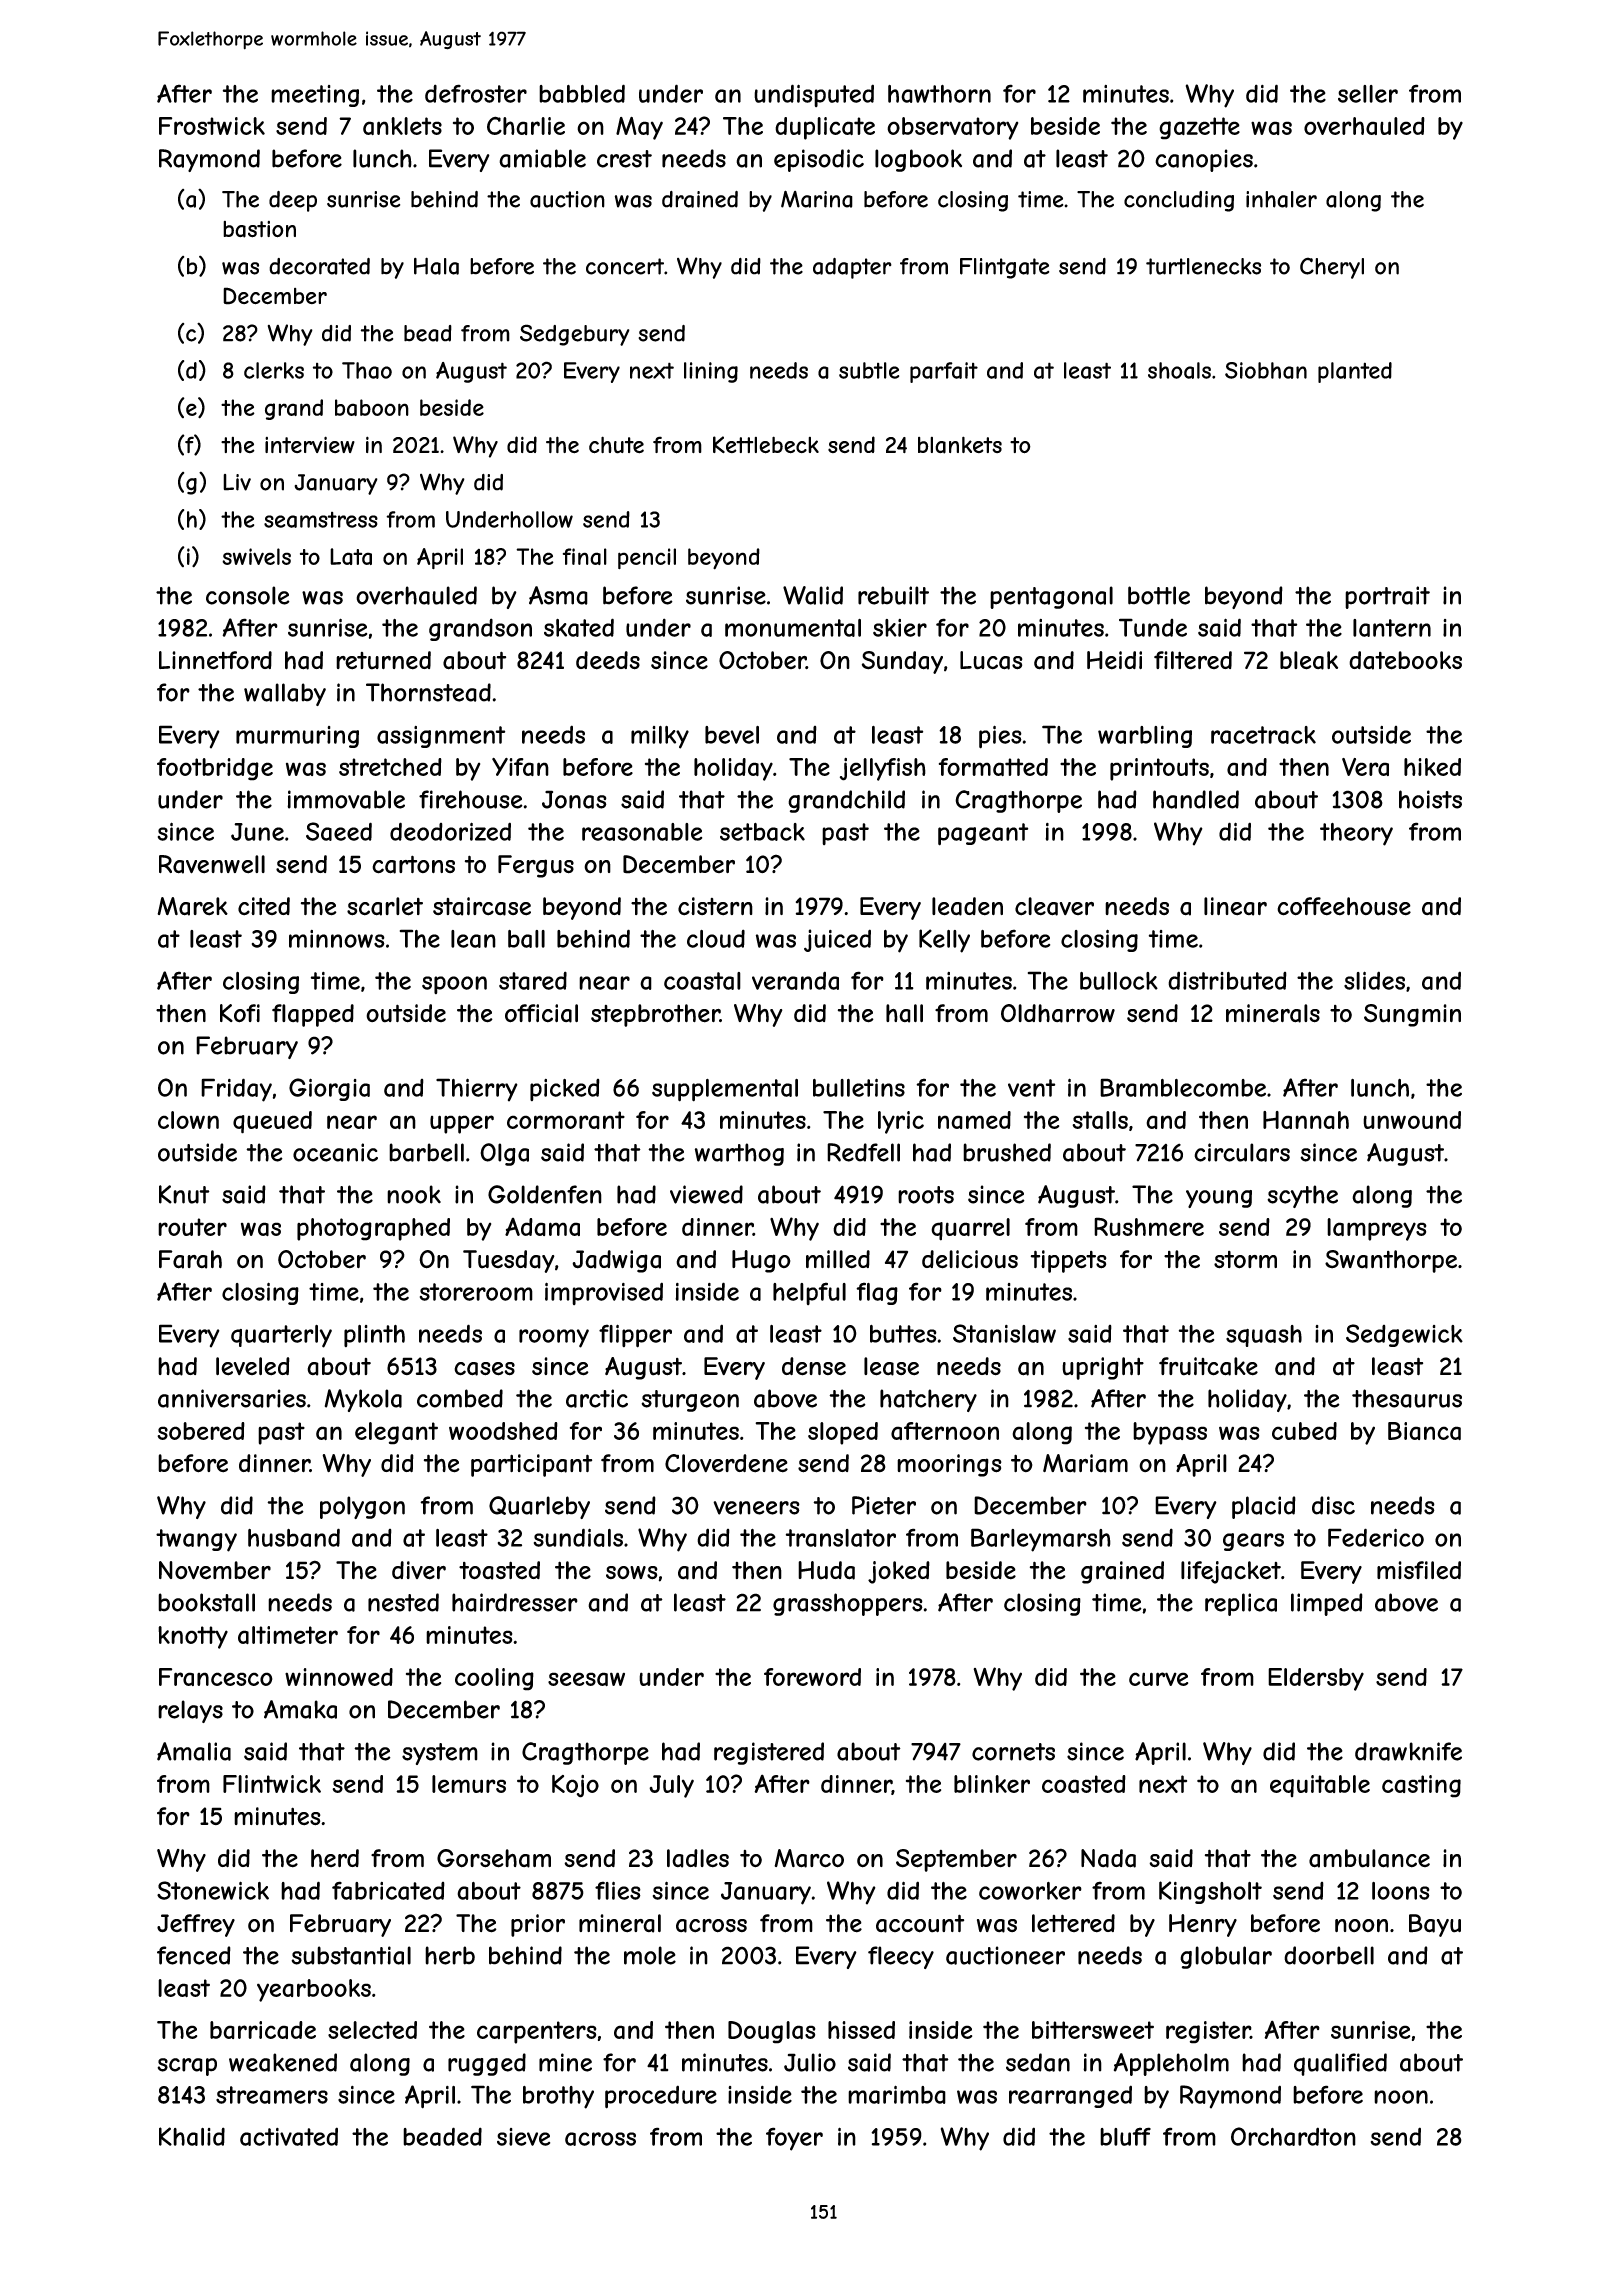 This screenshot has width=1620, height=2292. Describe the element at coordinates (346, 799) in the screenshot. I see `immovable` at that location.
